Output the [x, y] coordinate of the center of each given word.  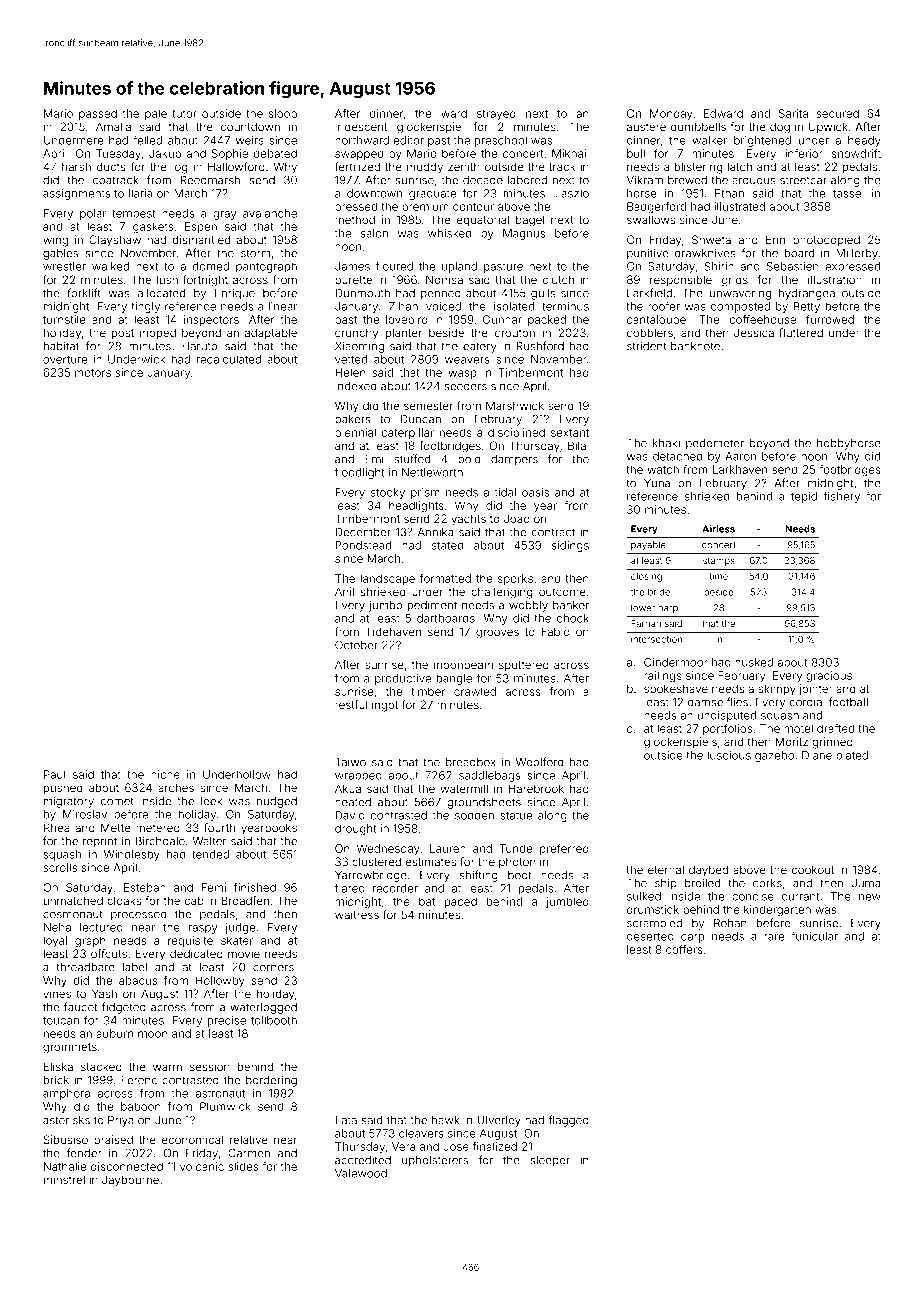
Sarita [793, 113]
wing [55, 241]
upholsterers [435, 1161]
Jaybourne [130, 1181]
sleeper [550, 1161]
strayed [496, 114]
